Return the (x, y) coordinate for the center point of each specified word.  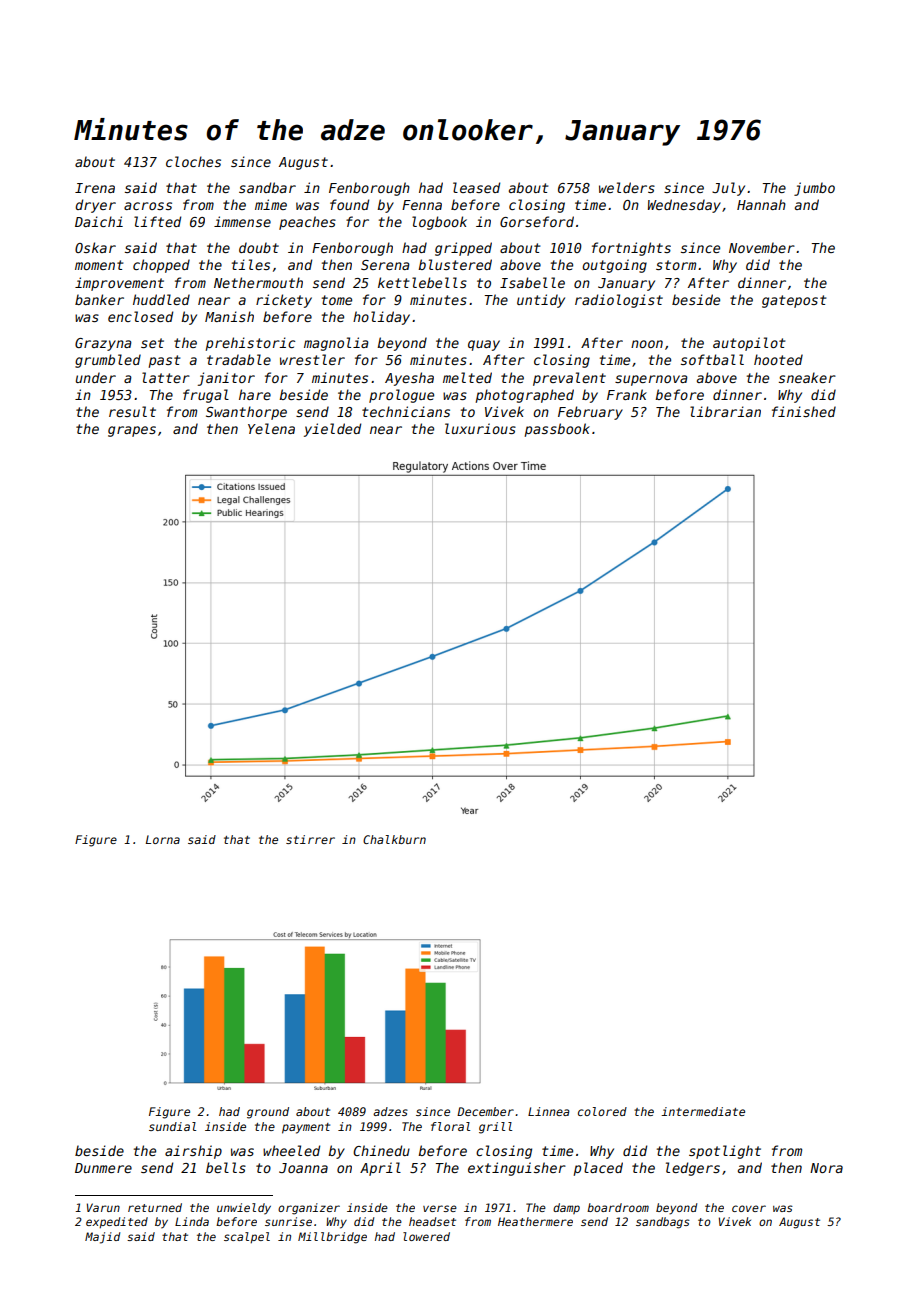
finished (804, 411)
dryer (95, 206)
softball (712, 359)
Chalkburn (394, 839)
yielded (332, 430)
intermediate (703, 1111)
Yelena (271, 428)
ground (268, 1113)
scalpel (247, 1237)
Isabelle (532, 282)
